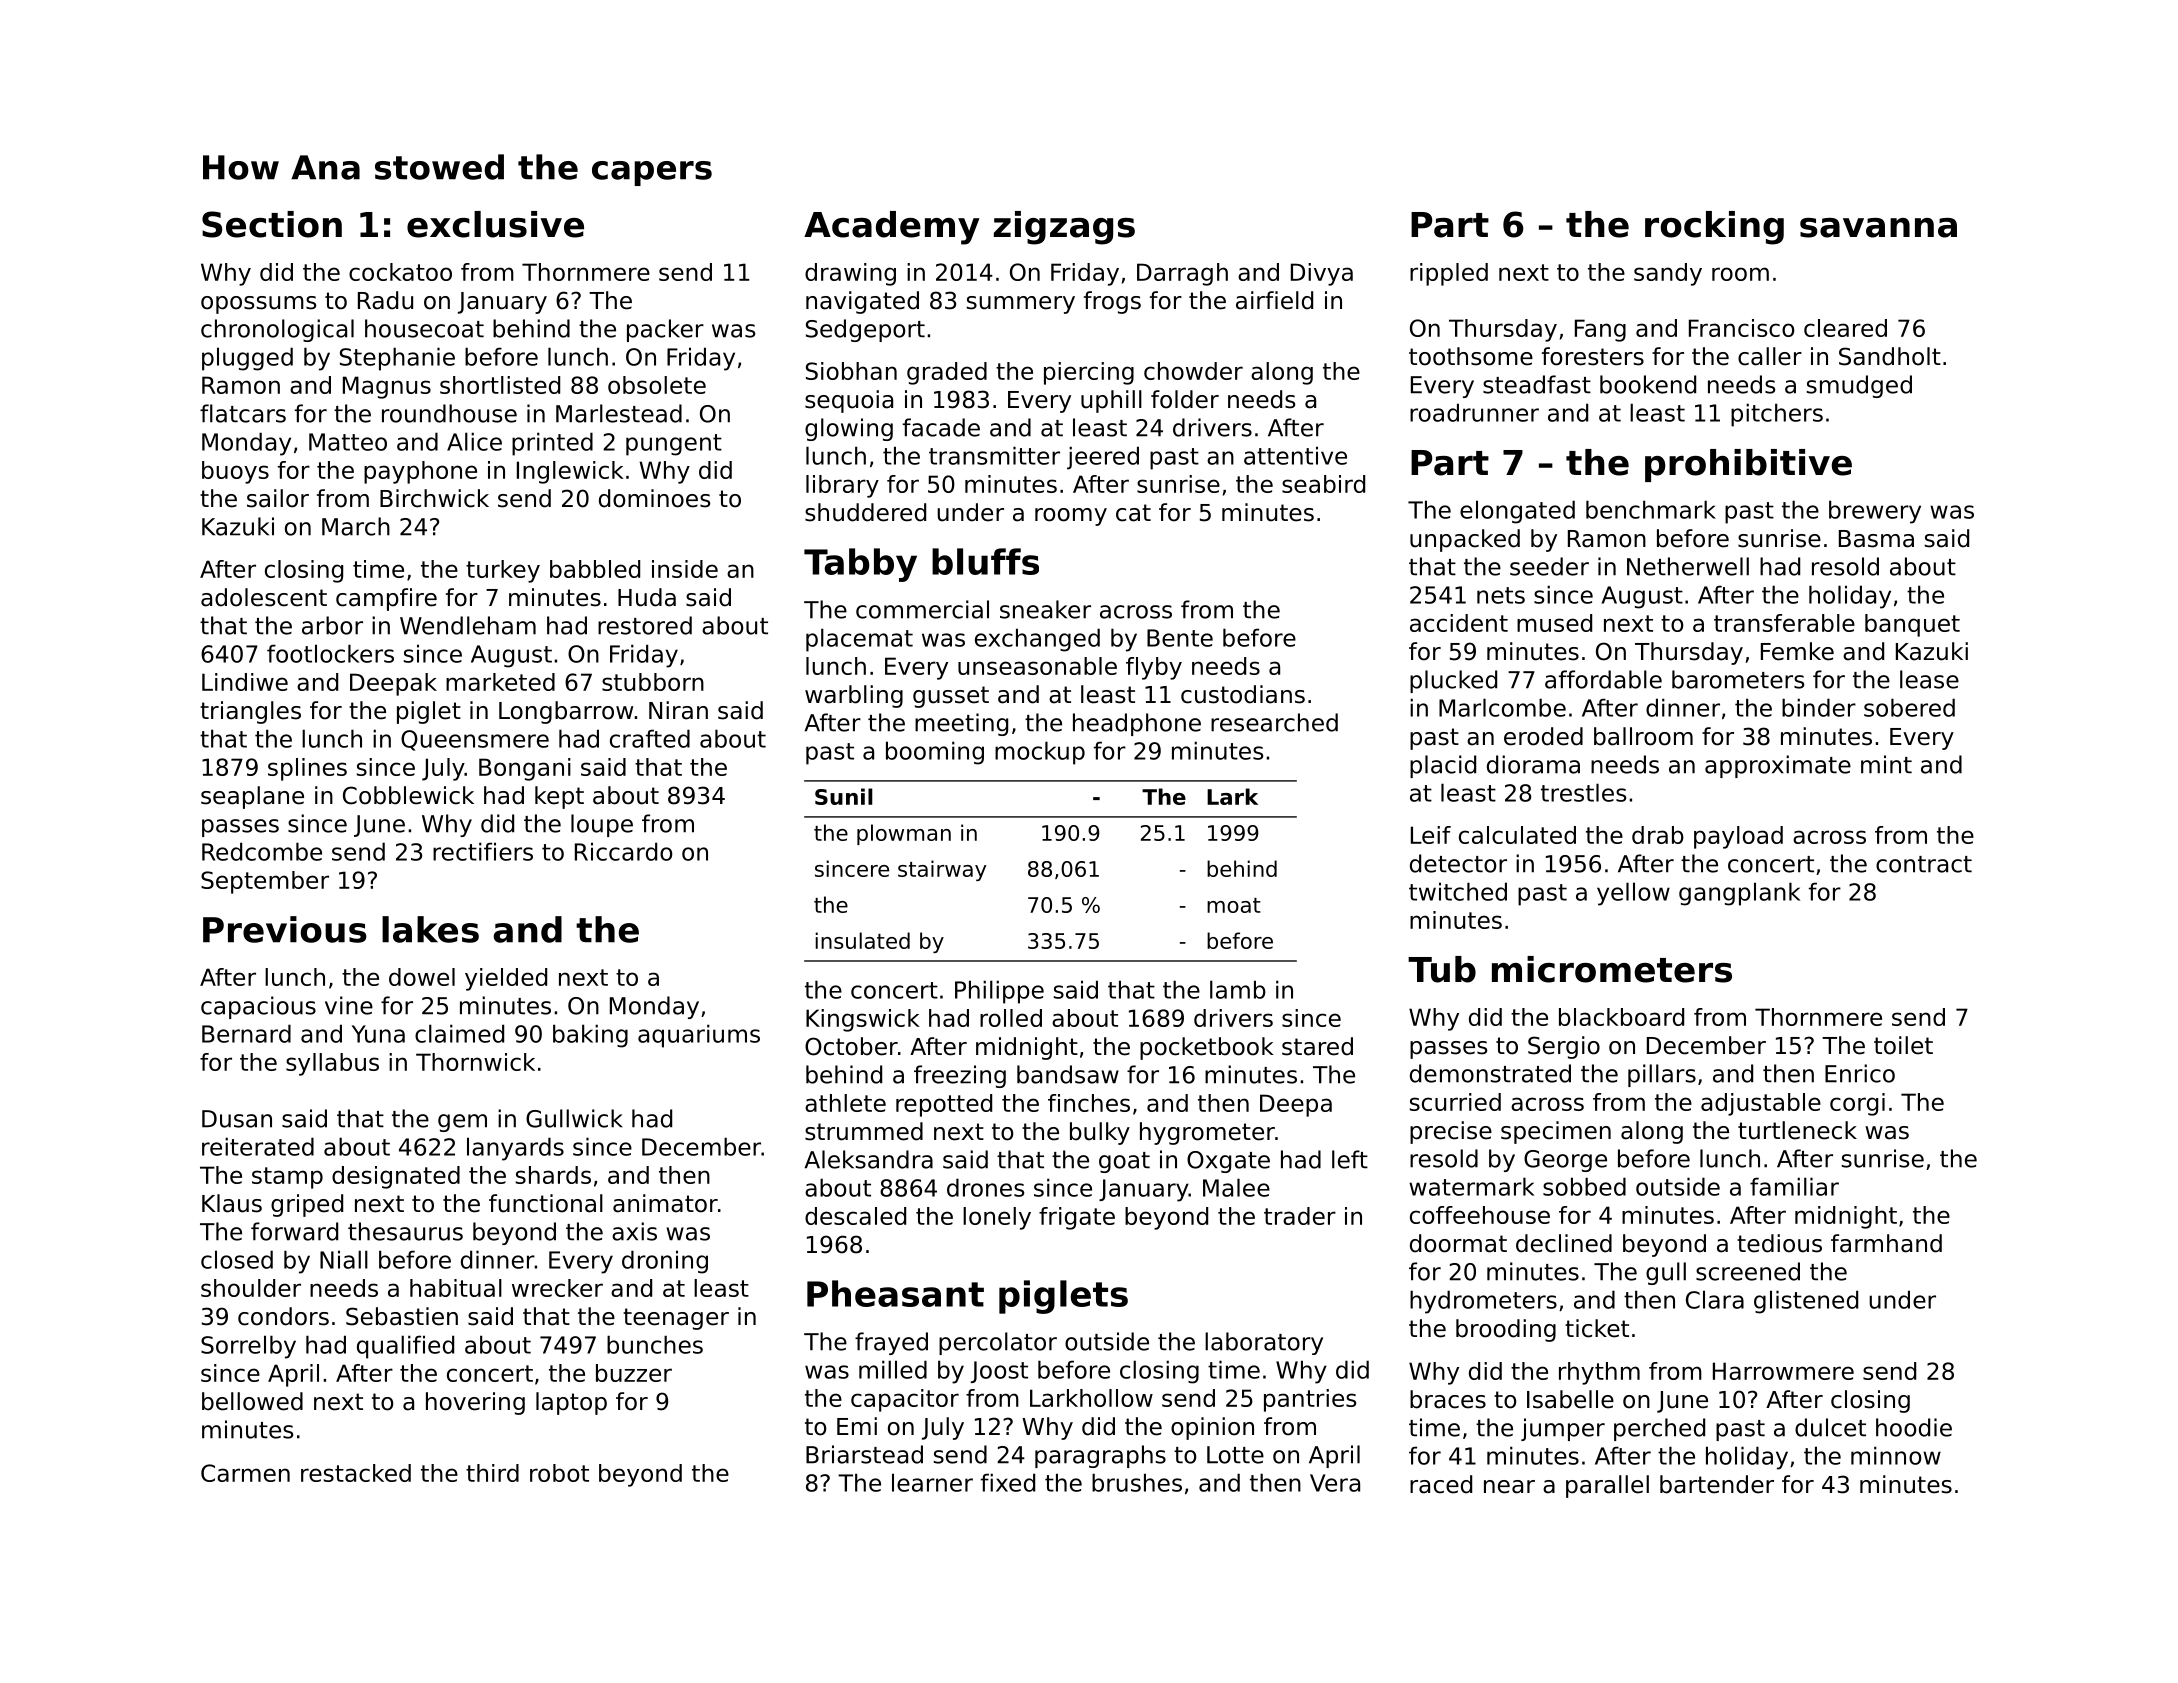  Describe the element at coordinates (283, 1316) in the image. I see `condors` at that location.
